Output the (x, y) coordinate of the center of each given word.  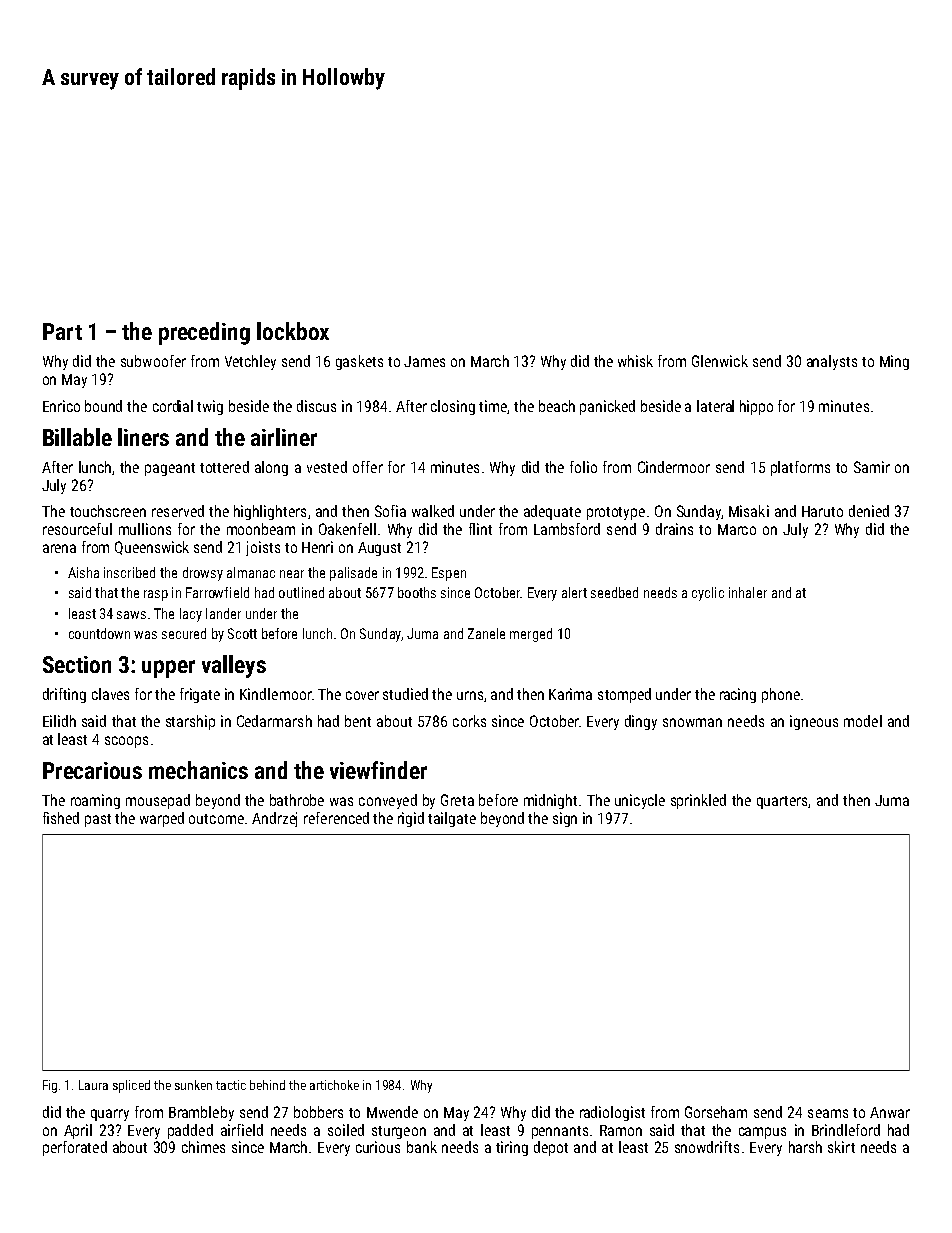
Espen (449, 574)
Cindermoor (674, 467)
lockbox (293, 331)
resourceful (77, 529)
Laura (93, 1085)
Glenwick (720, 361)
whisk (635, 361)
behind (267, 1085)
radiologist (612, 1113)
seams (828, 1113)
